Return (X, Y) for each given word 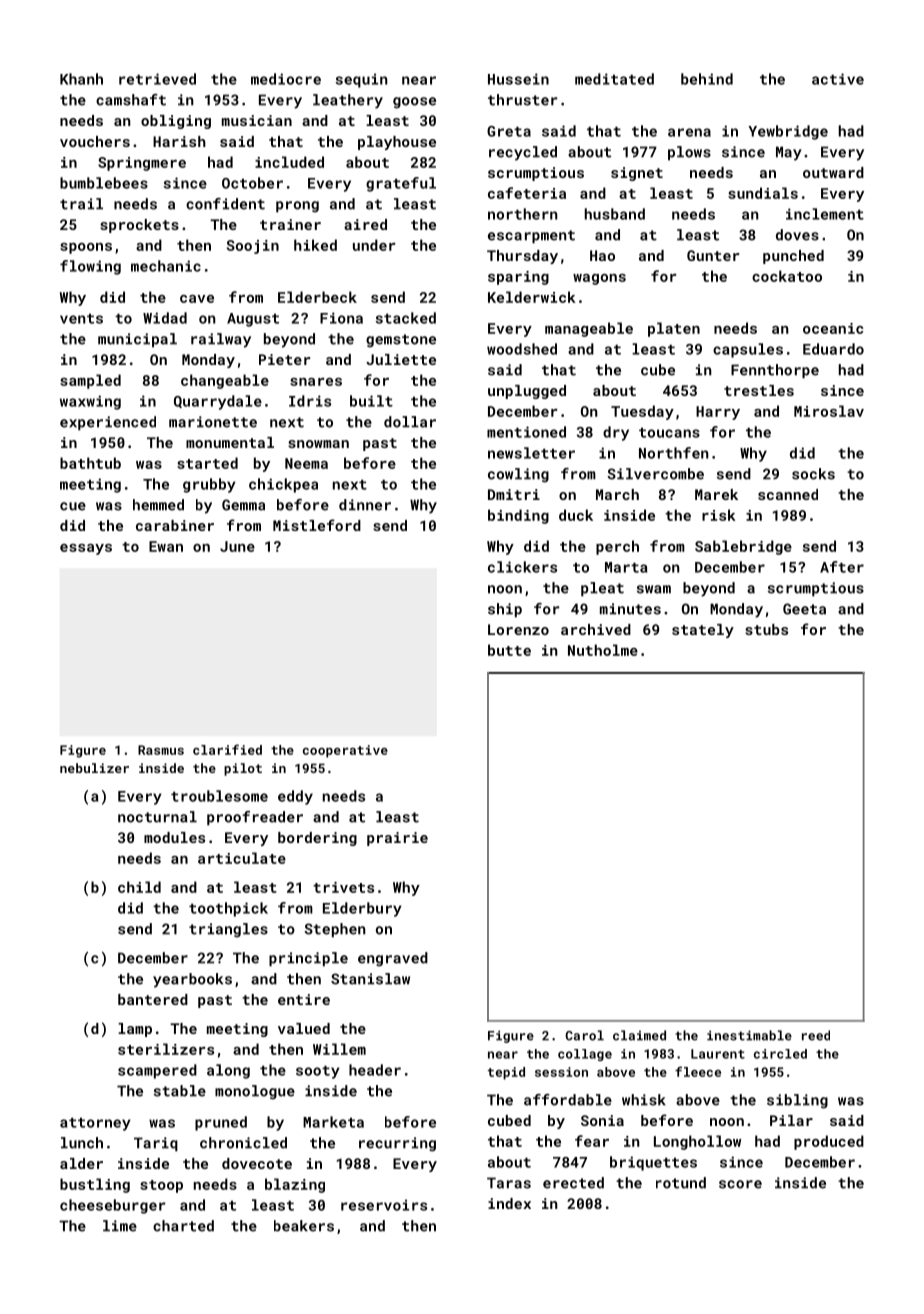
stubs (766, 629)
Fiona (341, 318)
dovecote (257, 1163)
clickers (522, 567)
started (207, 463)
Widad (165, 318)
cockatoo (787, 276)
